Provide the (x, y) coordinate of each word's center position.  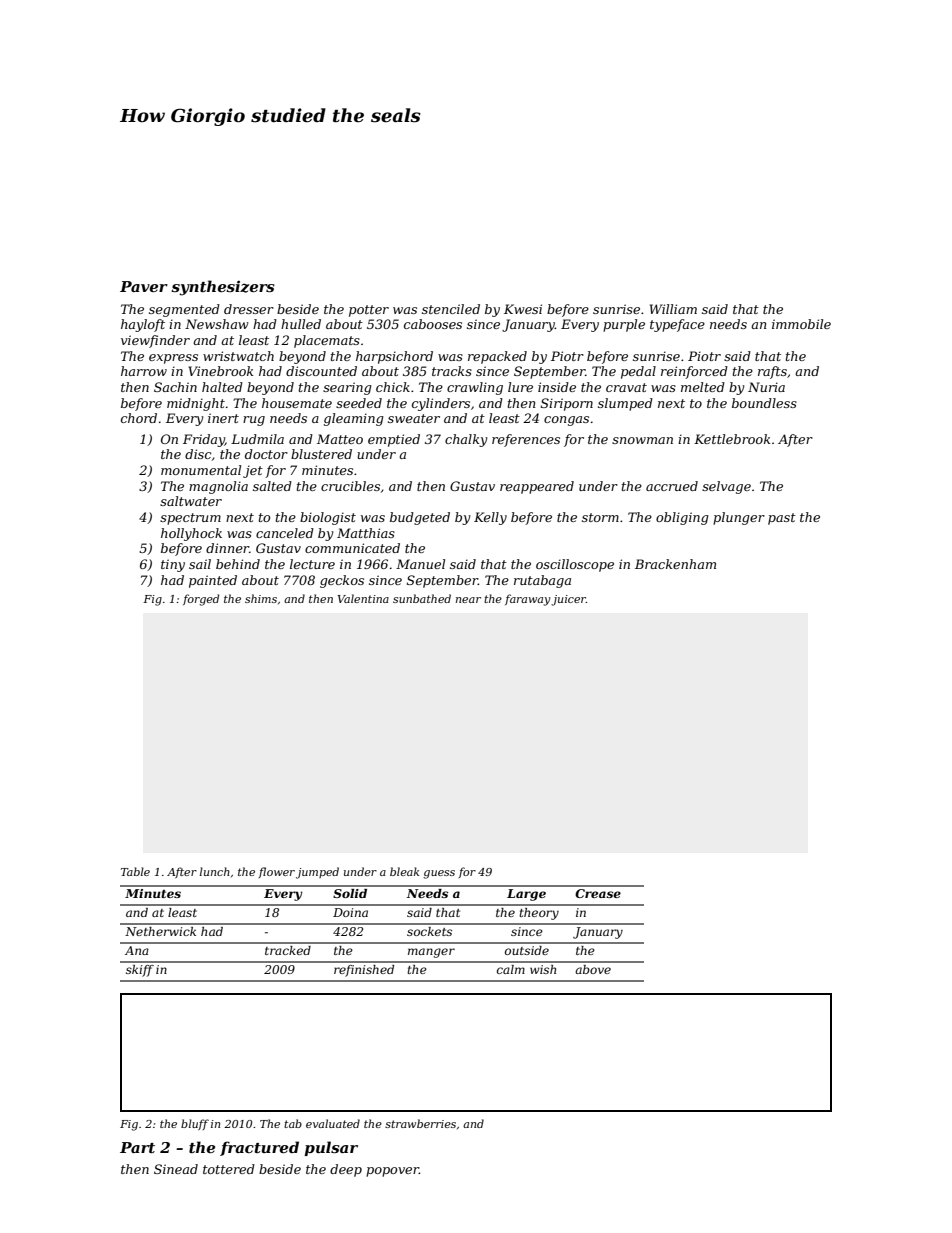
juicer (568, 600)
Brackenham (675, 564)
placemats (327, 341)
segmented (184, 310)
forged (201, 600)
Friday (204, 440)
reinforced (694, 372)
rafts (772, 372)
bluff (195, 1124)
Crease (598, 893)
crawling (475, 388)
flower (277, 872)
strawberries (420, 1123)
